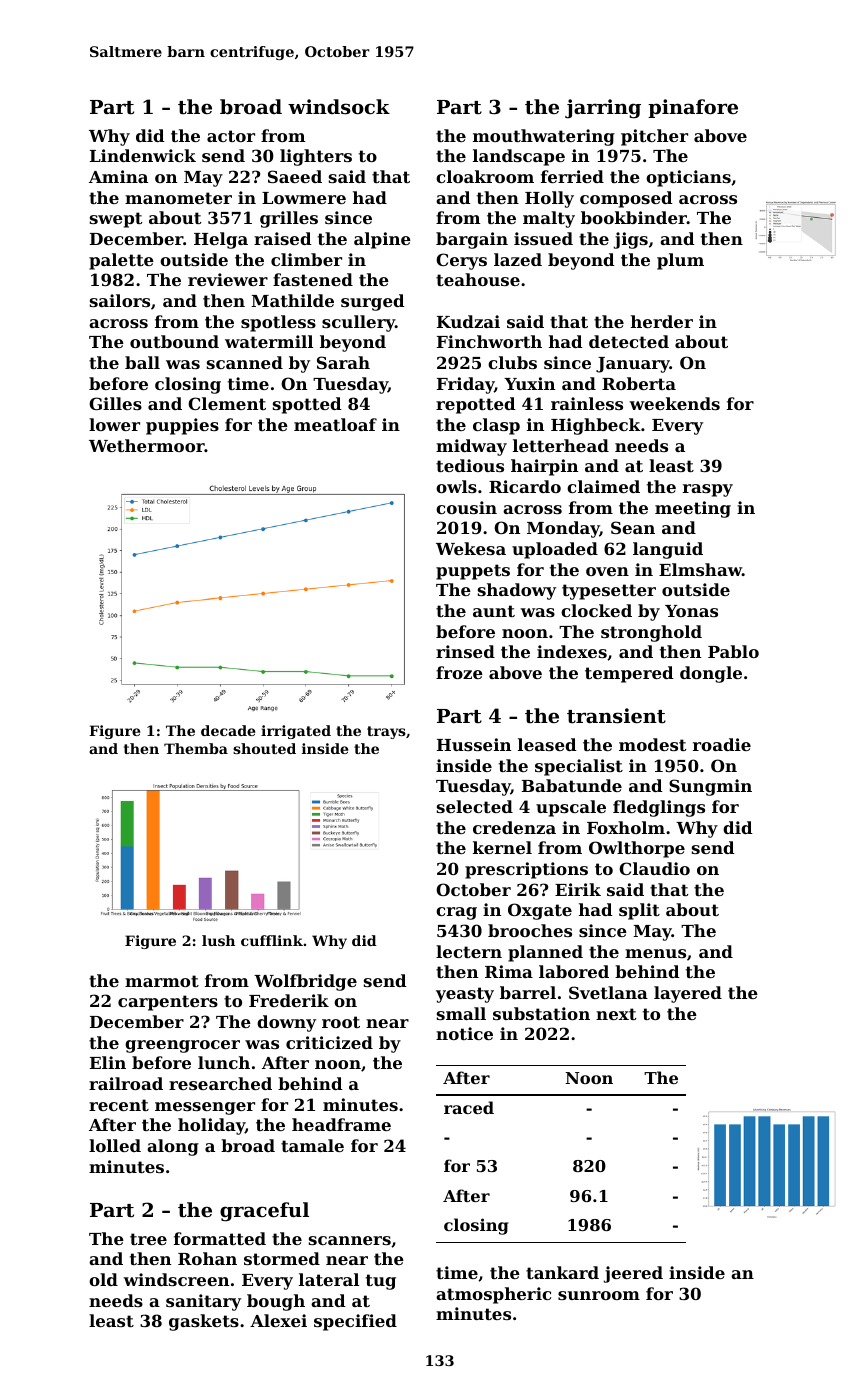 The image size is (849, 1400). Describe the element at coordinates (655, 953) in the screenshot. I see `menus` at that location.
